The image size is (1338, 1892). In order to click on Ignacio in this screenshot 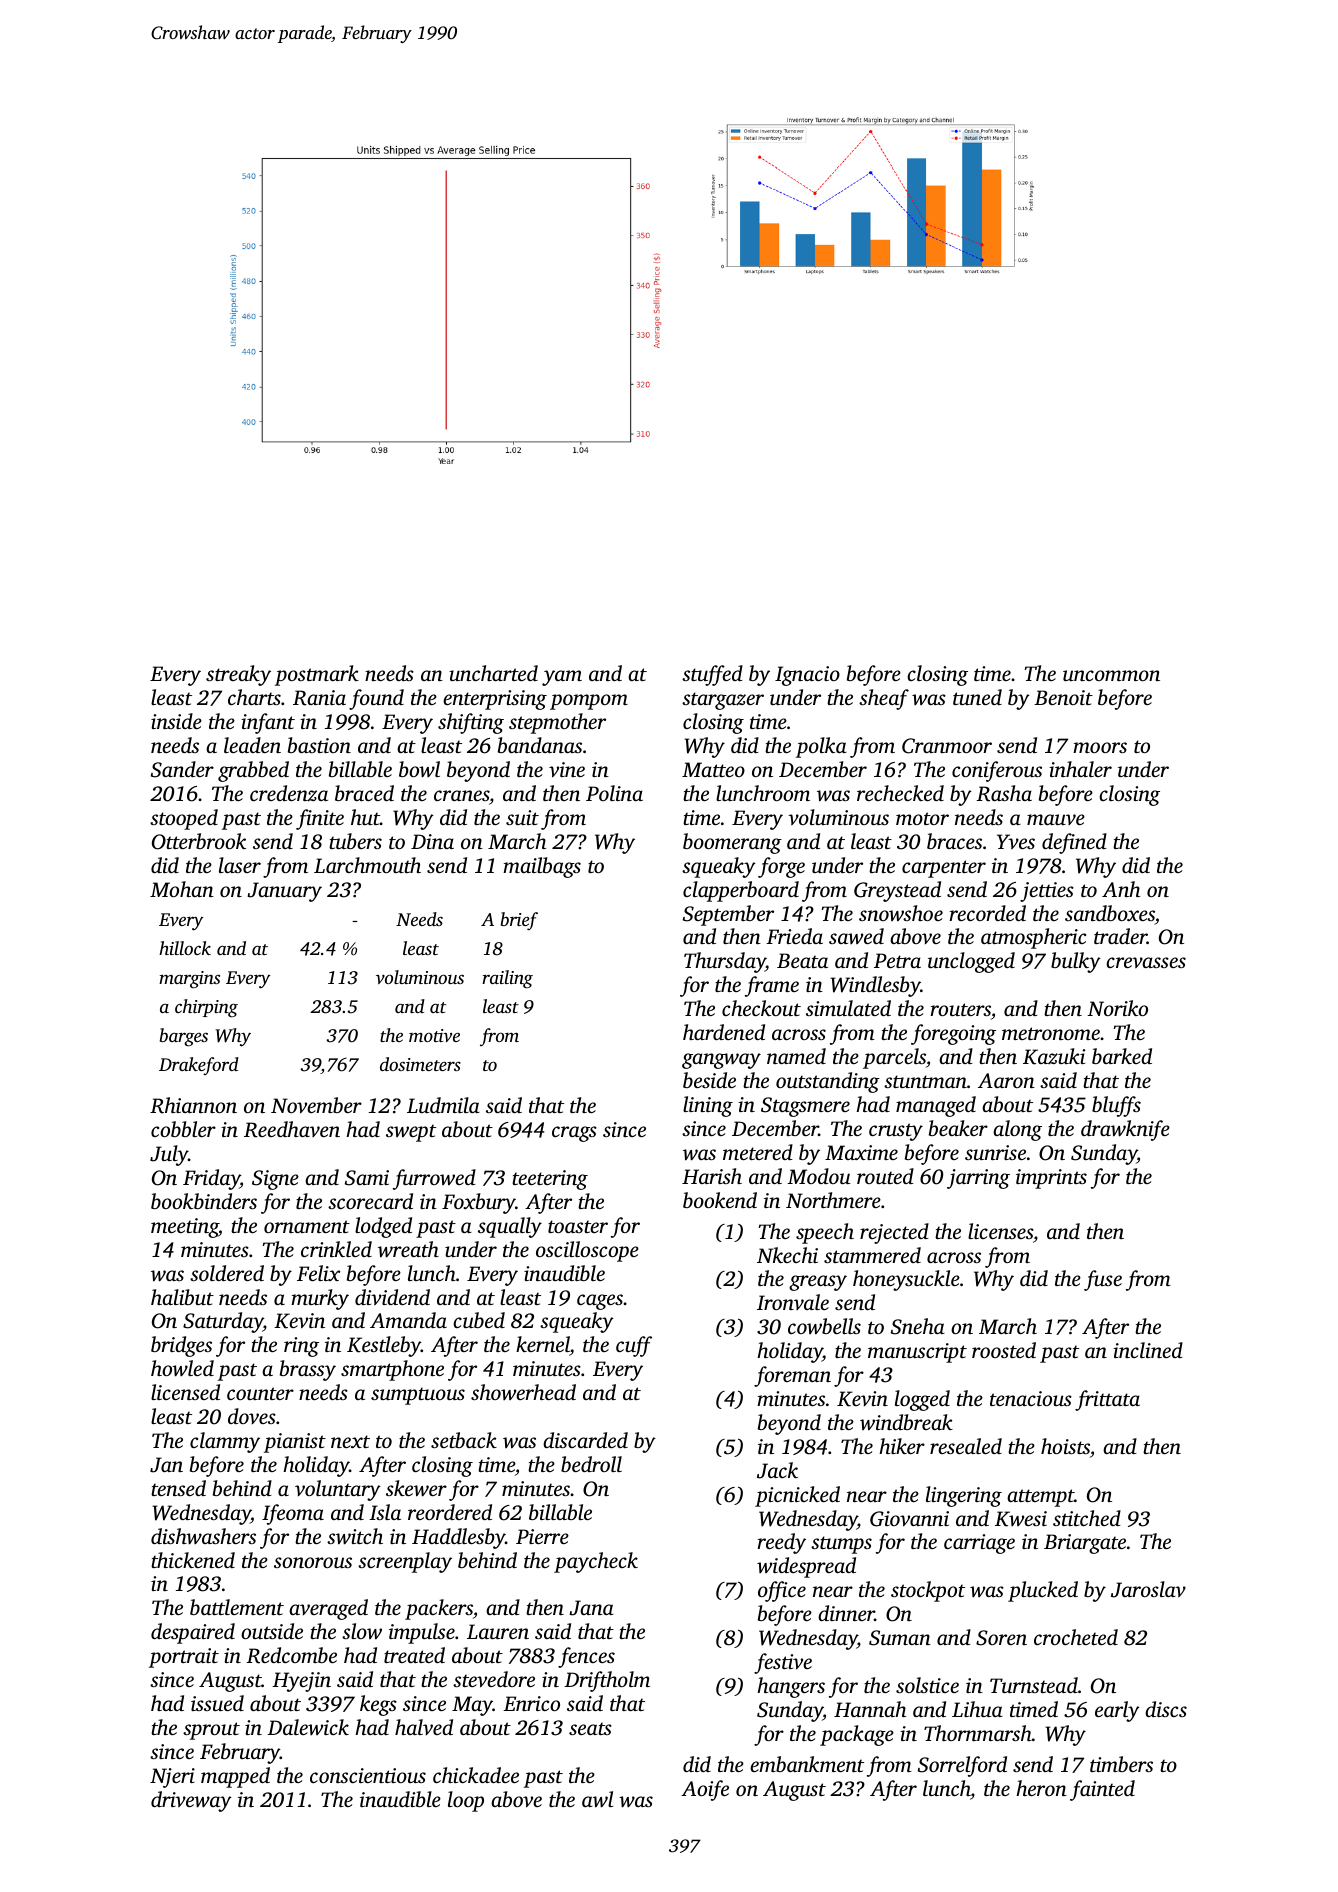, I will do `click(807, 676)`.
